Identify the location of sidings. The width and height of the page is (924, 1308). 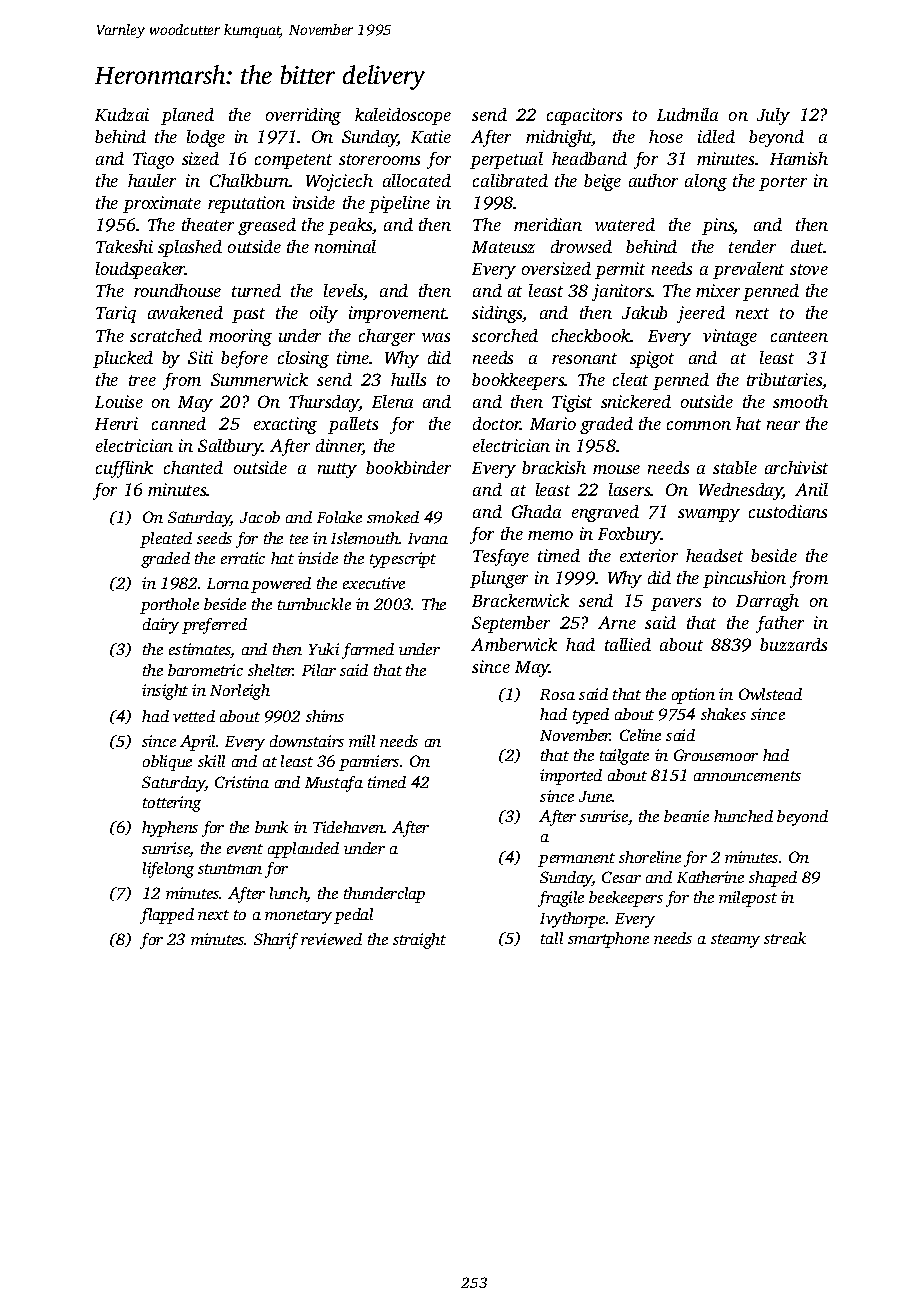
(497, 314).
